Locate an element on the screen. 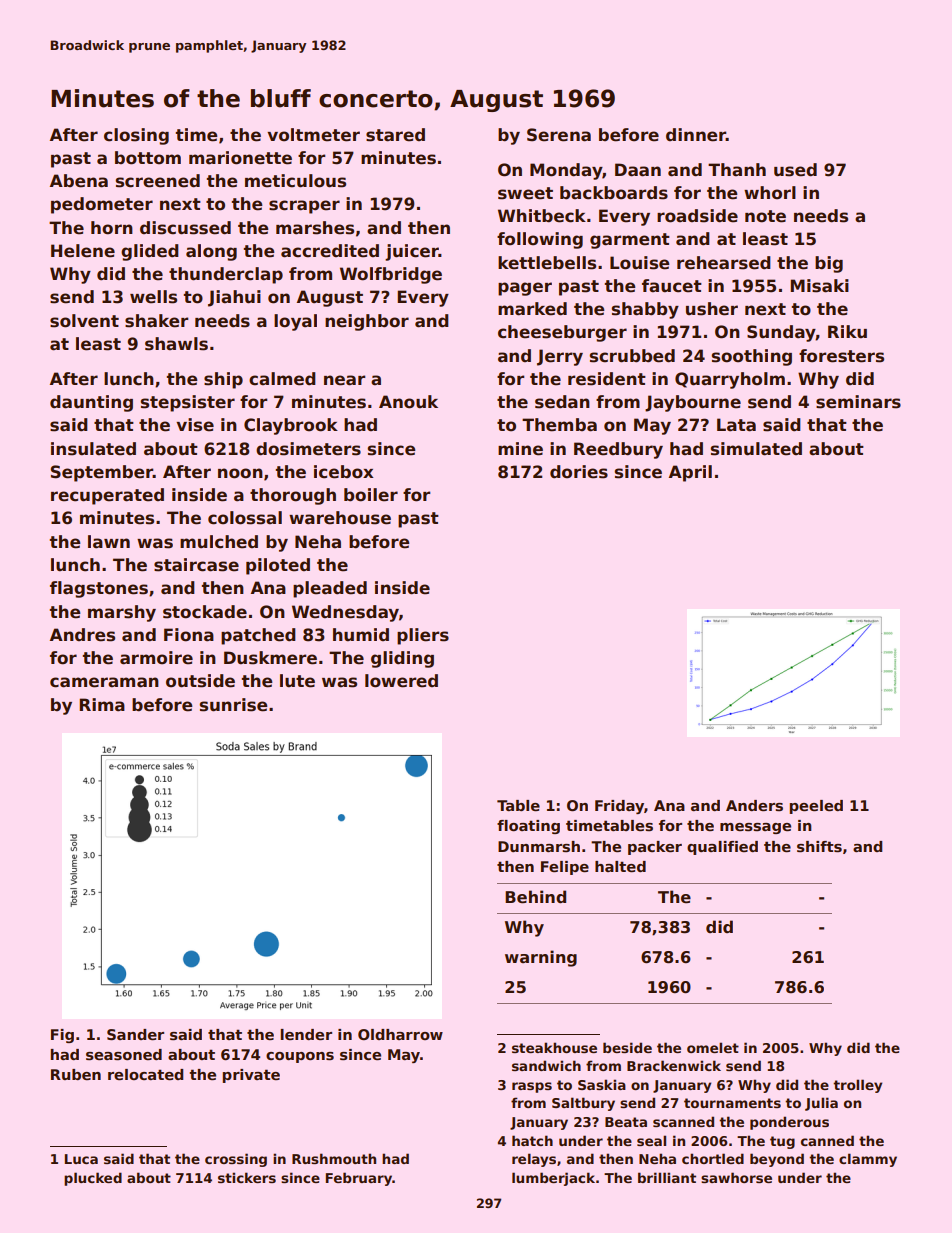 This screenshot has width=952, height=1233. omelet is located at coordinates (713, 1047).
